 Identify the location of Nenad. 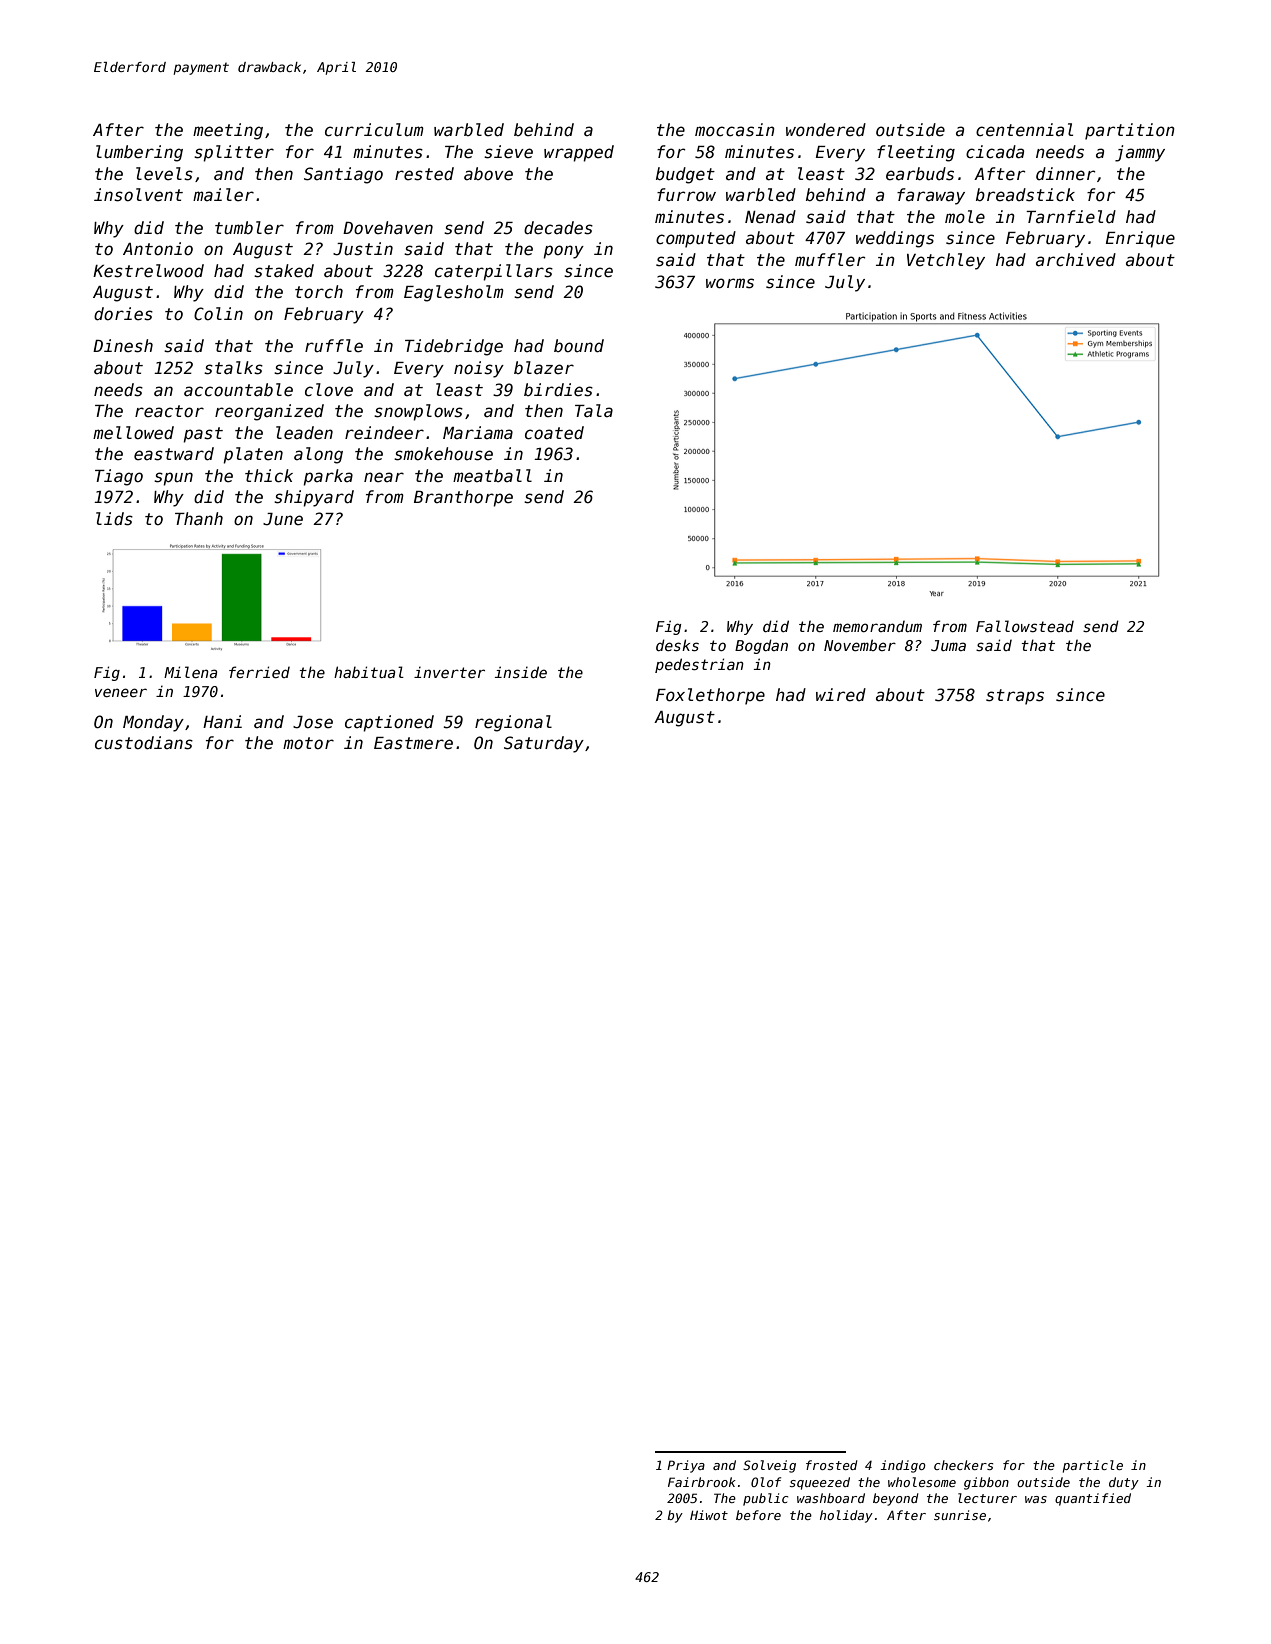
(770, 217).
